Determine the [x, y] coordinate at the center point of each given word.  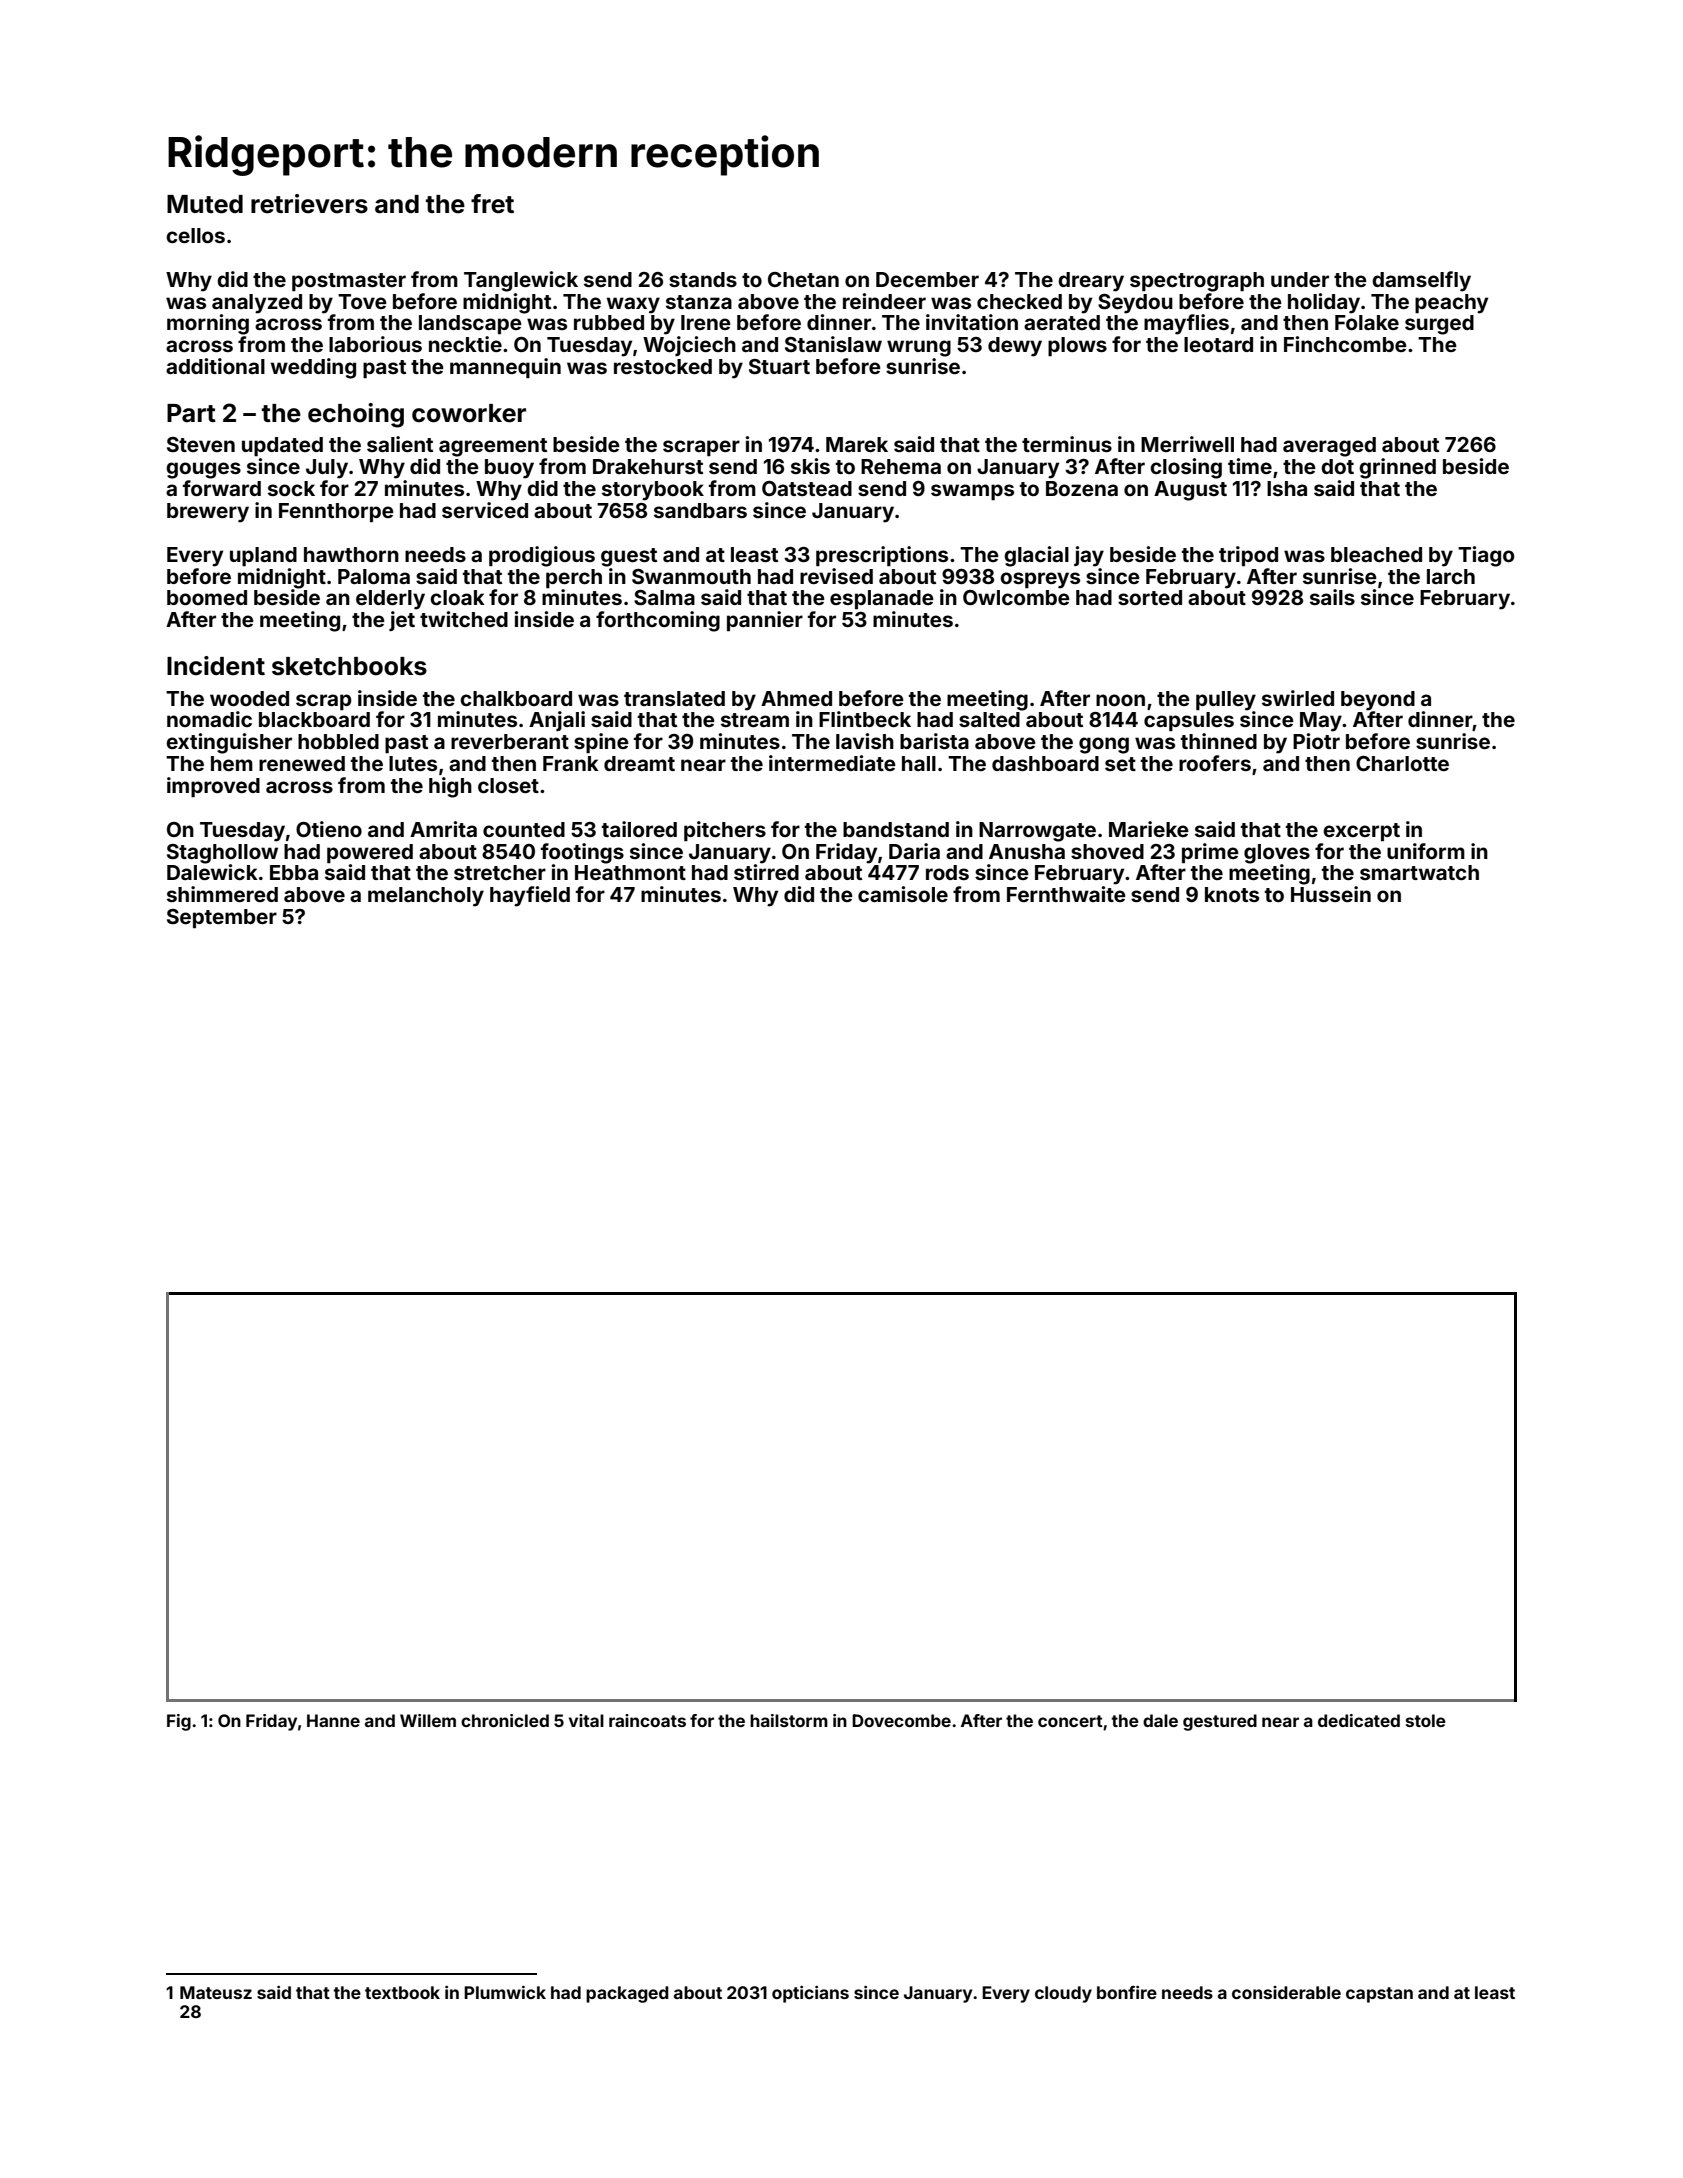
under [1300, 279]
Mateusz [216, 1992]
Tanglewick [521, 281]
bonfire [1127, 1992]
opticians [810, 1994]
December [927, 279]
